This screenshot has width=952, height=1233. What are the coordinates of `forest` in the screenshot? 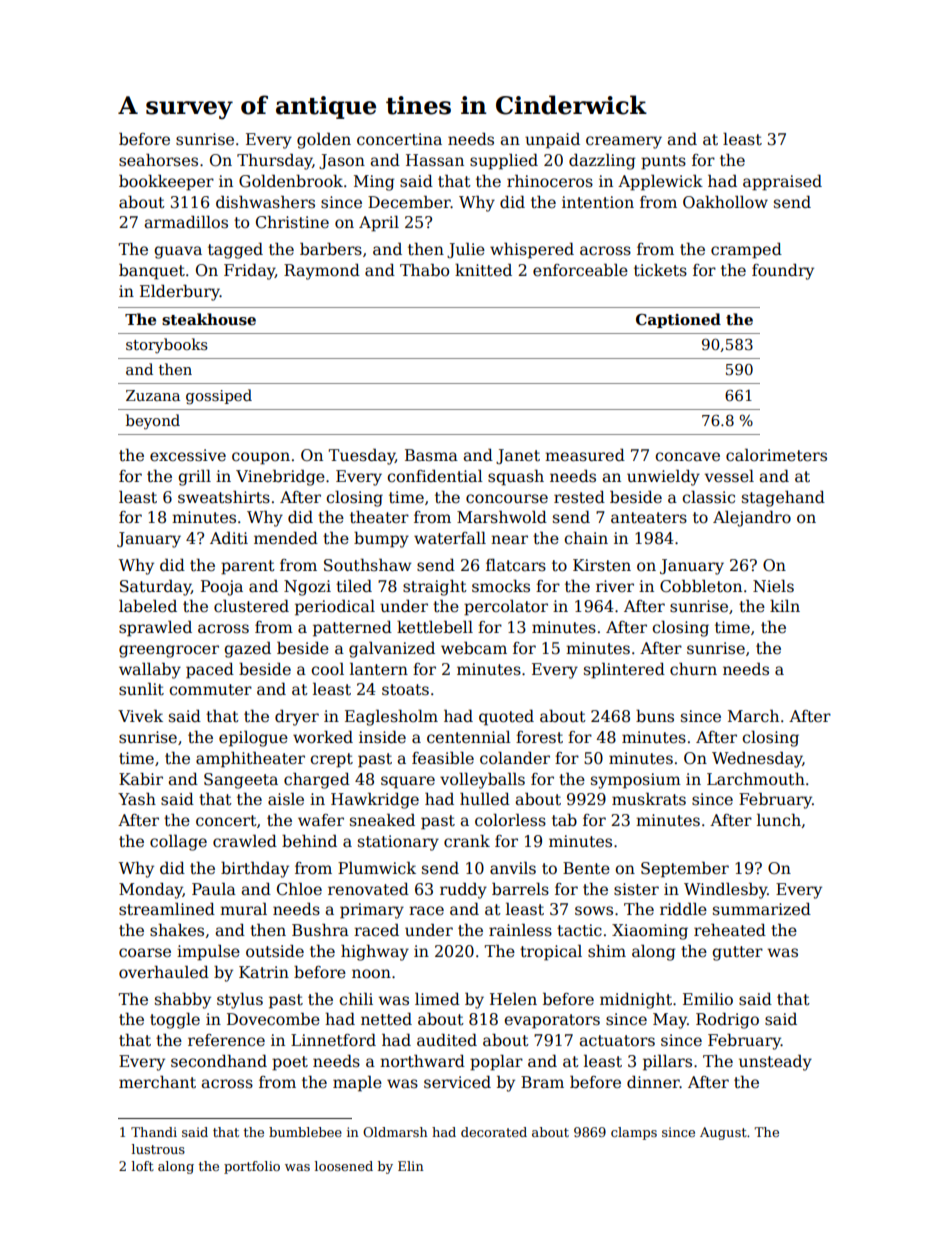 It's located at (539, 737).
